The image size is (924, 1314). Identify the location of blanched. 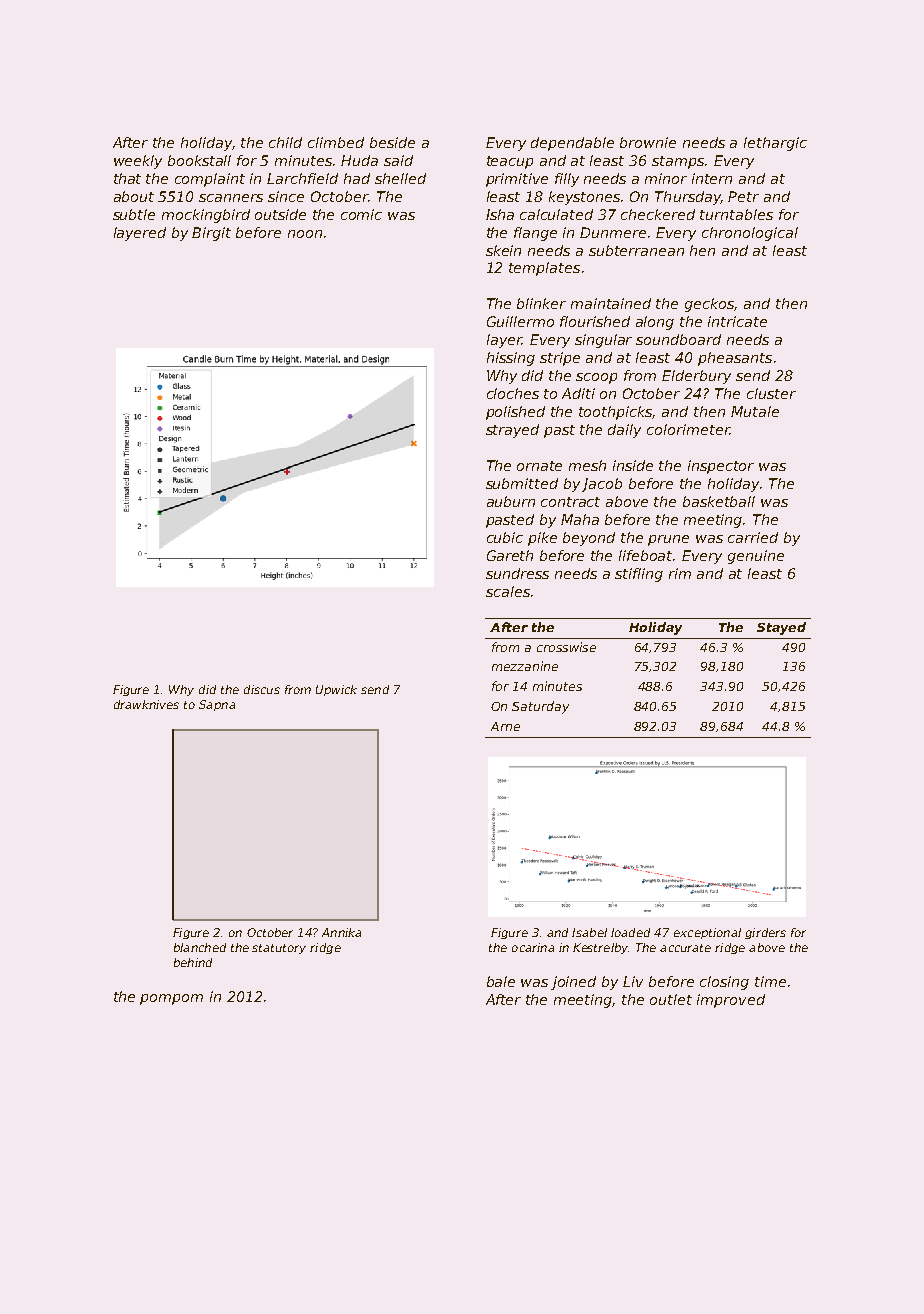
(200, 947).
